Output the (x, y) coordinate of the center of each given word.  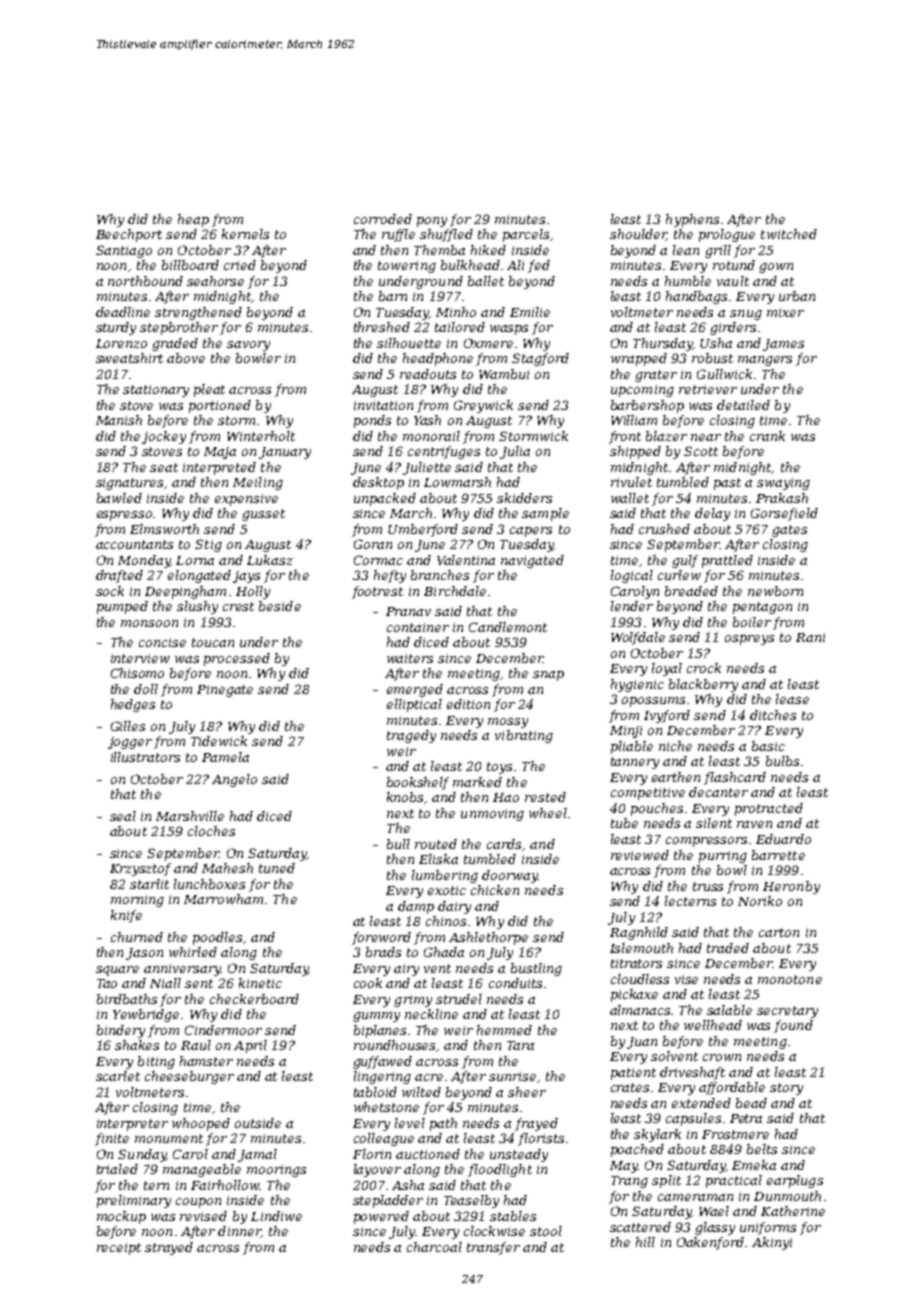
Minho (456, 312)
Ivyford (667, 716)
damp (416, 907)
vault (733, 281)
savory (248, 346)
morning (137, 901)
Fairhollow (225, 1185)
